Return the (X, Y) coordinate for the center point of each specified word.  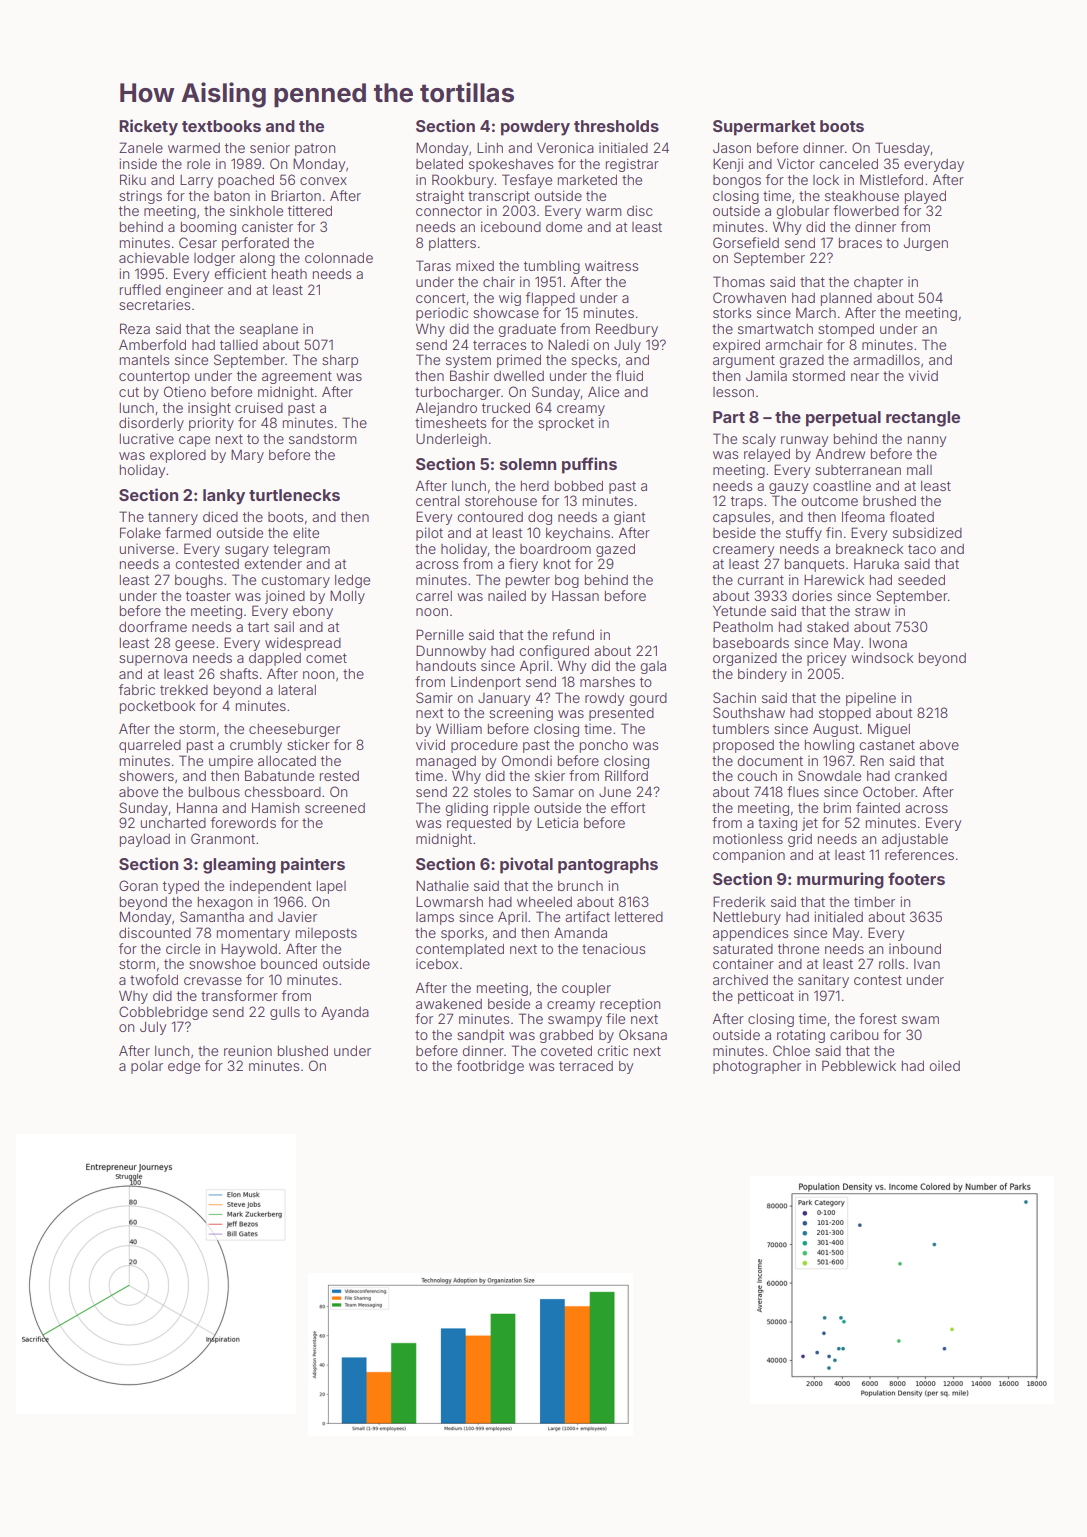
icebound (511, 226)
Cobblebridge (163, 1013)
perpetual (843, 419)
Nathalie (442, 885)
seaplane (269, 330)
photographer (757, 1067)
